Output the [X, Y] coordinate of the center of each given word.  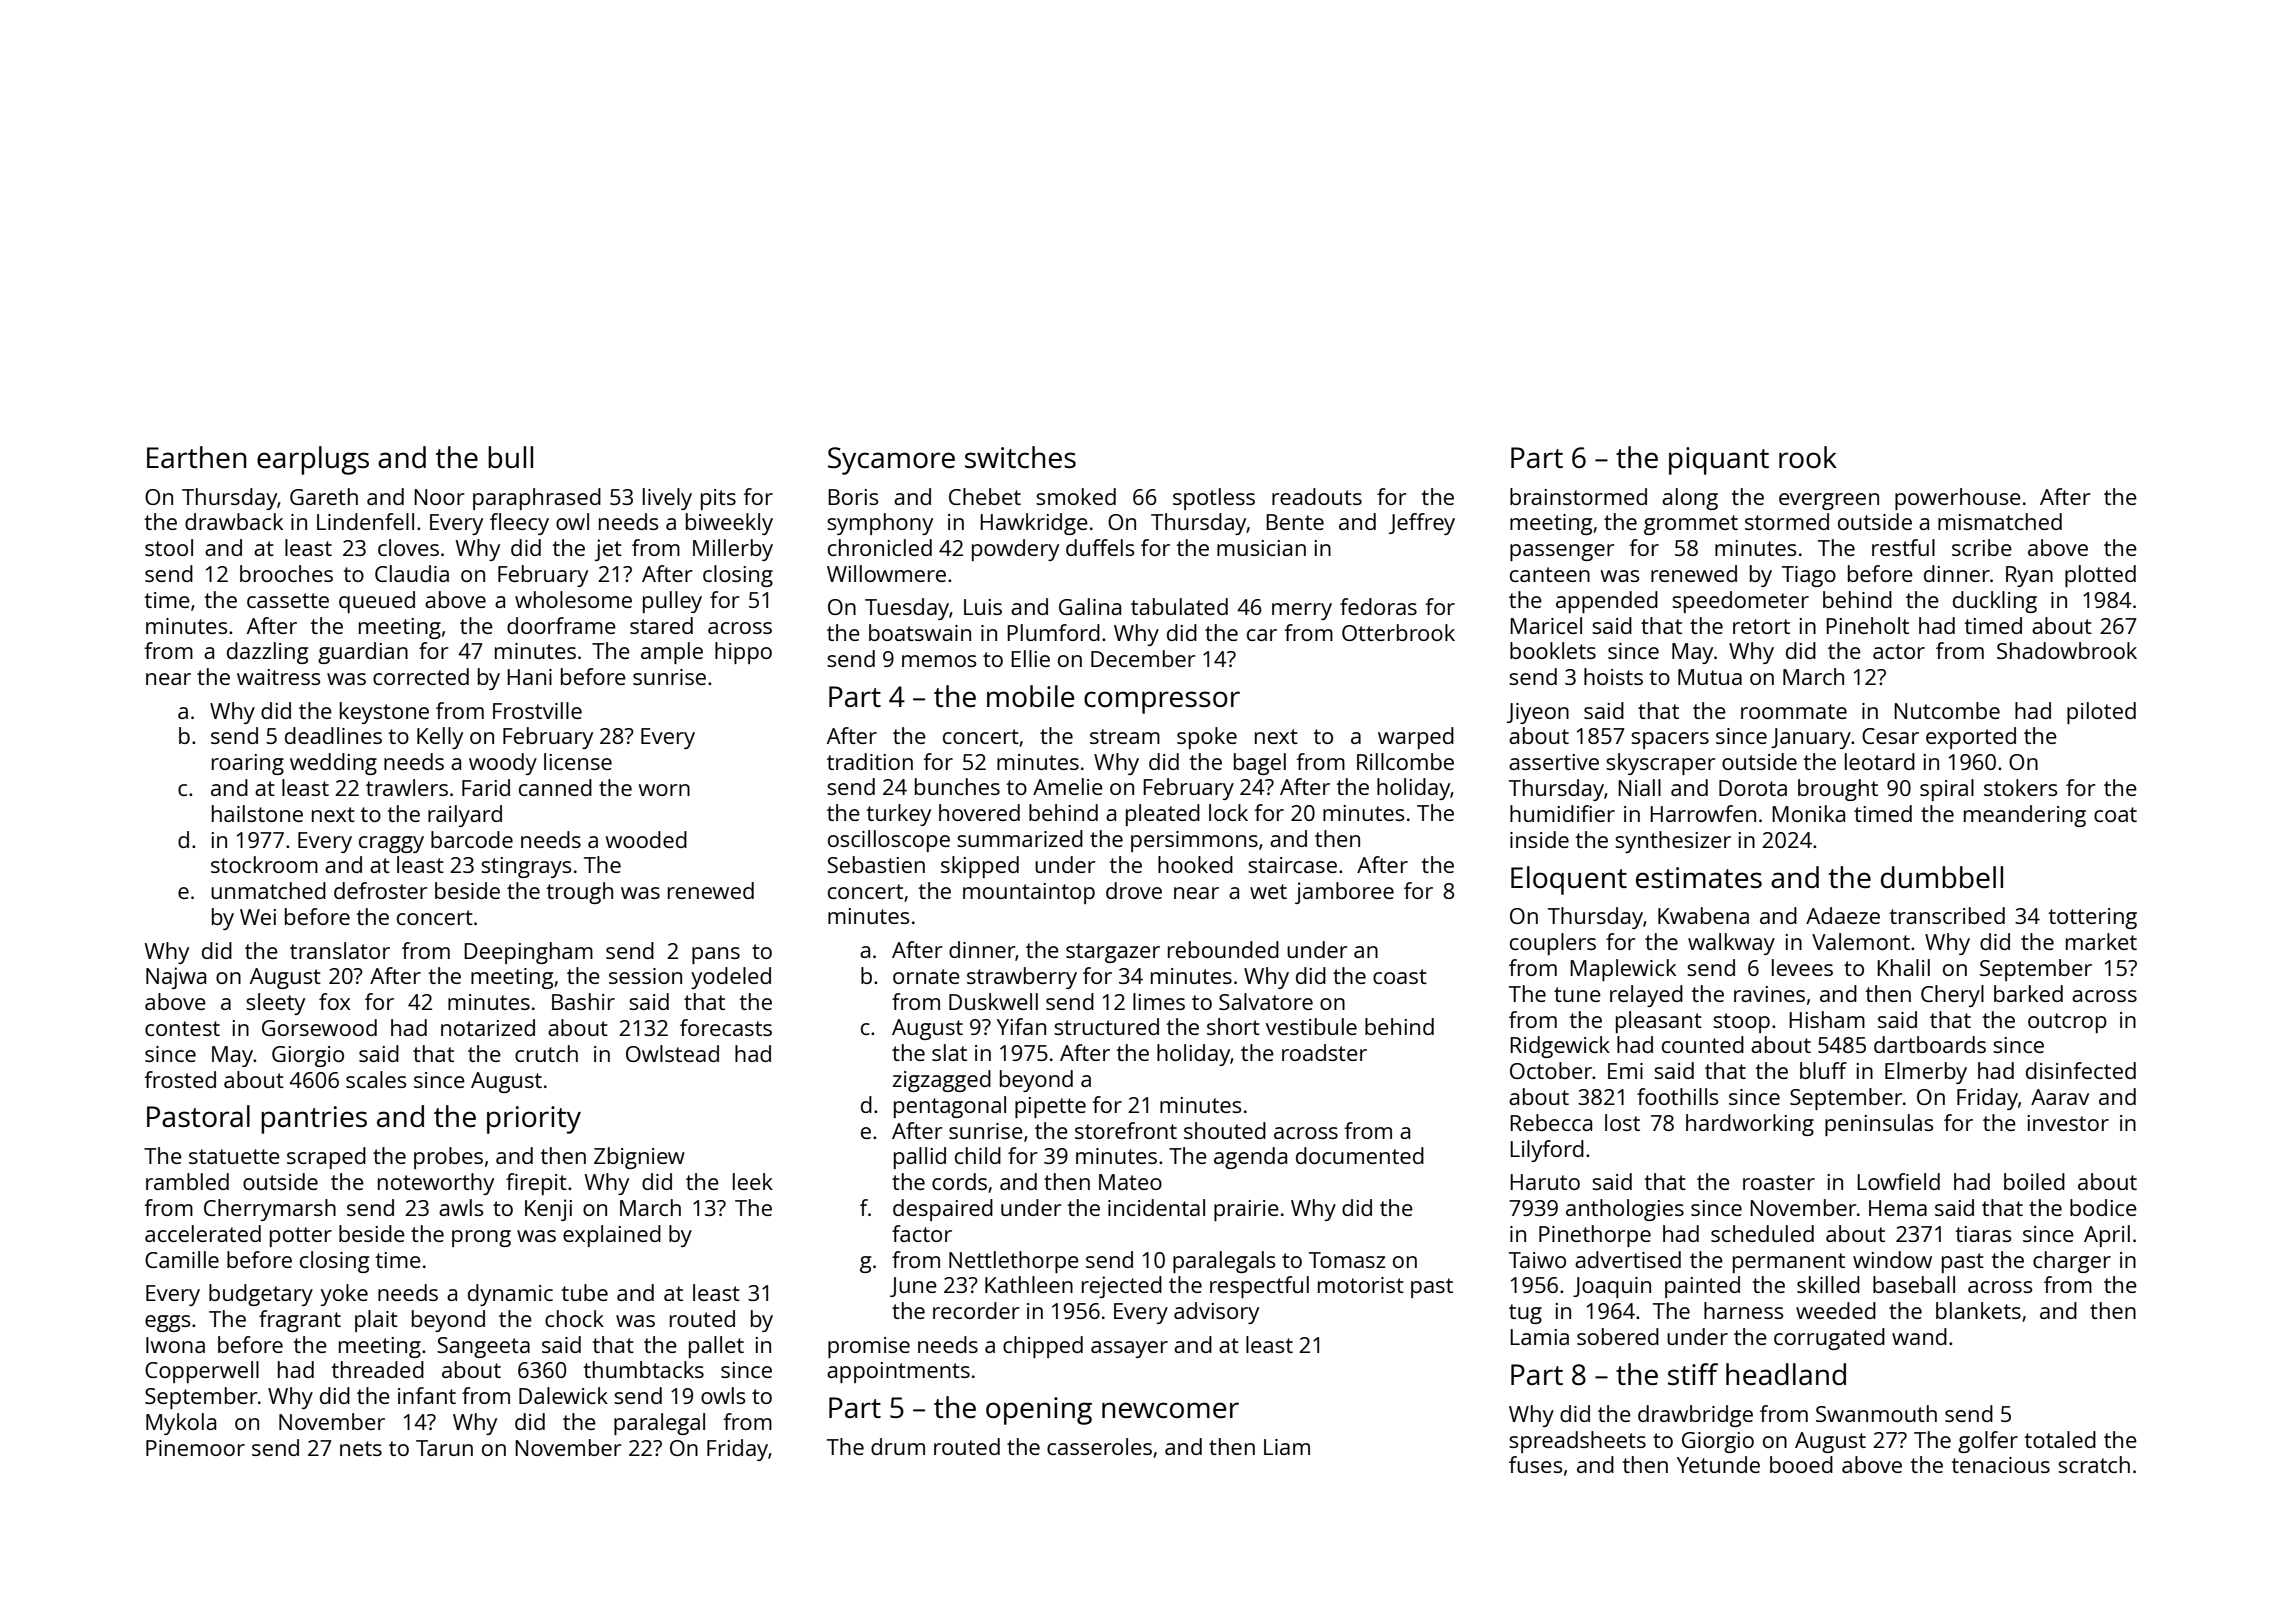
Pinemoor [195, 1448]
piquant [1719, 461]
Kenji [548, 1210]
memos [939, 661]
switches [1020, 457]
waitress [278, 677]
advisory [1216, 1313]
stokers [2020, 787]
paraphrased [537, 499]
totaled [2060, 1439]
